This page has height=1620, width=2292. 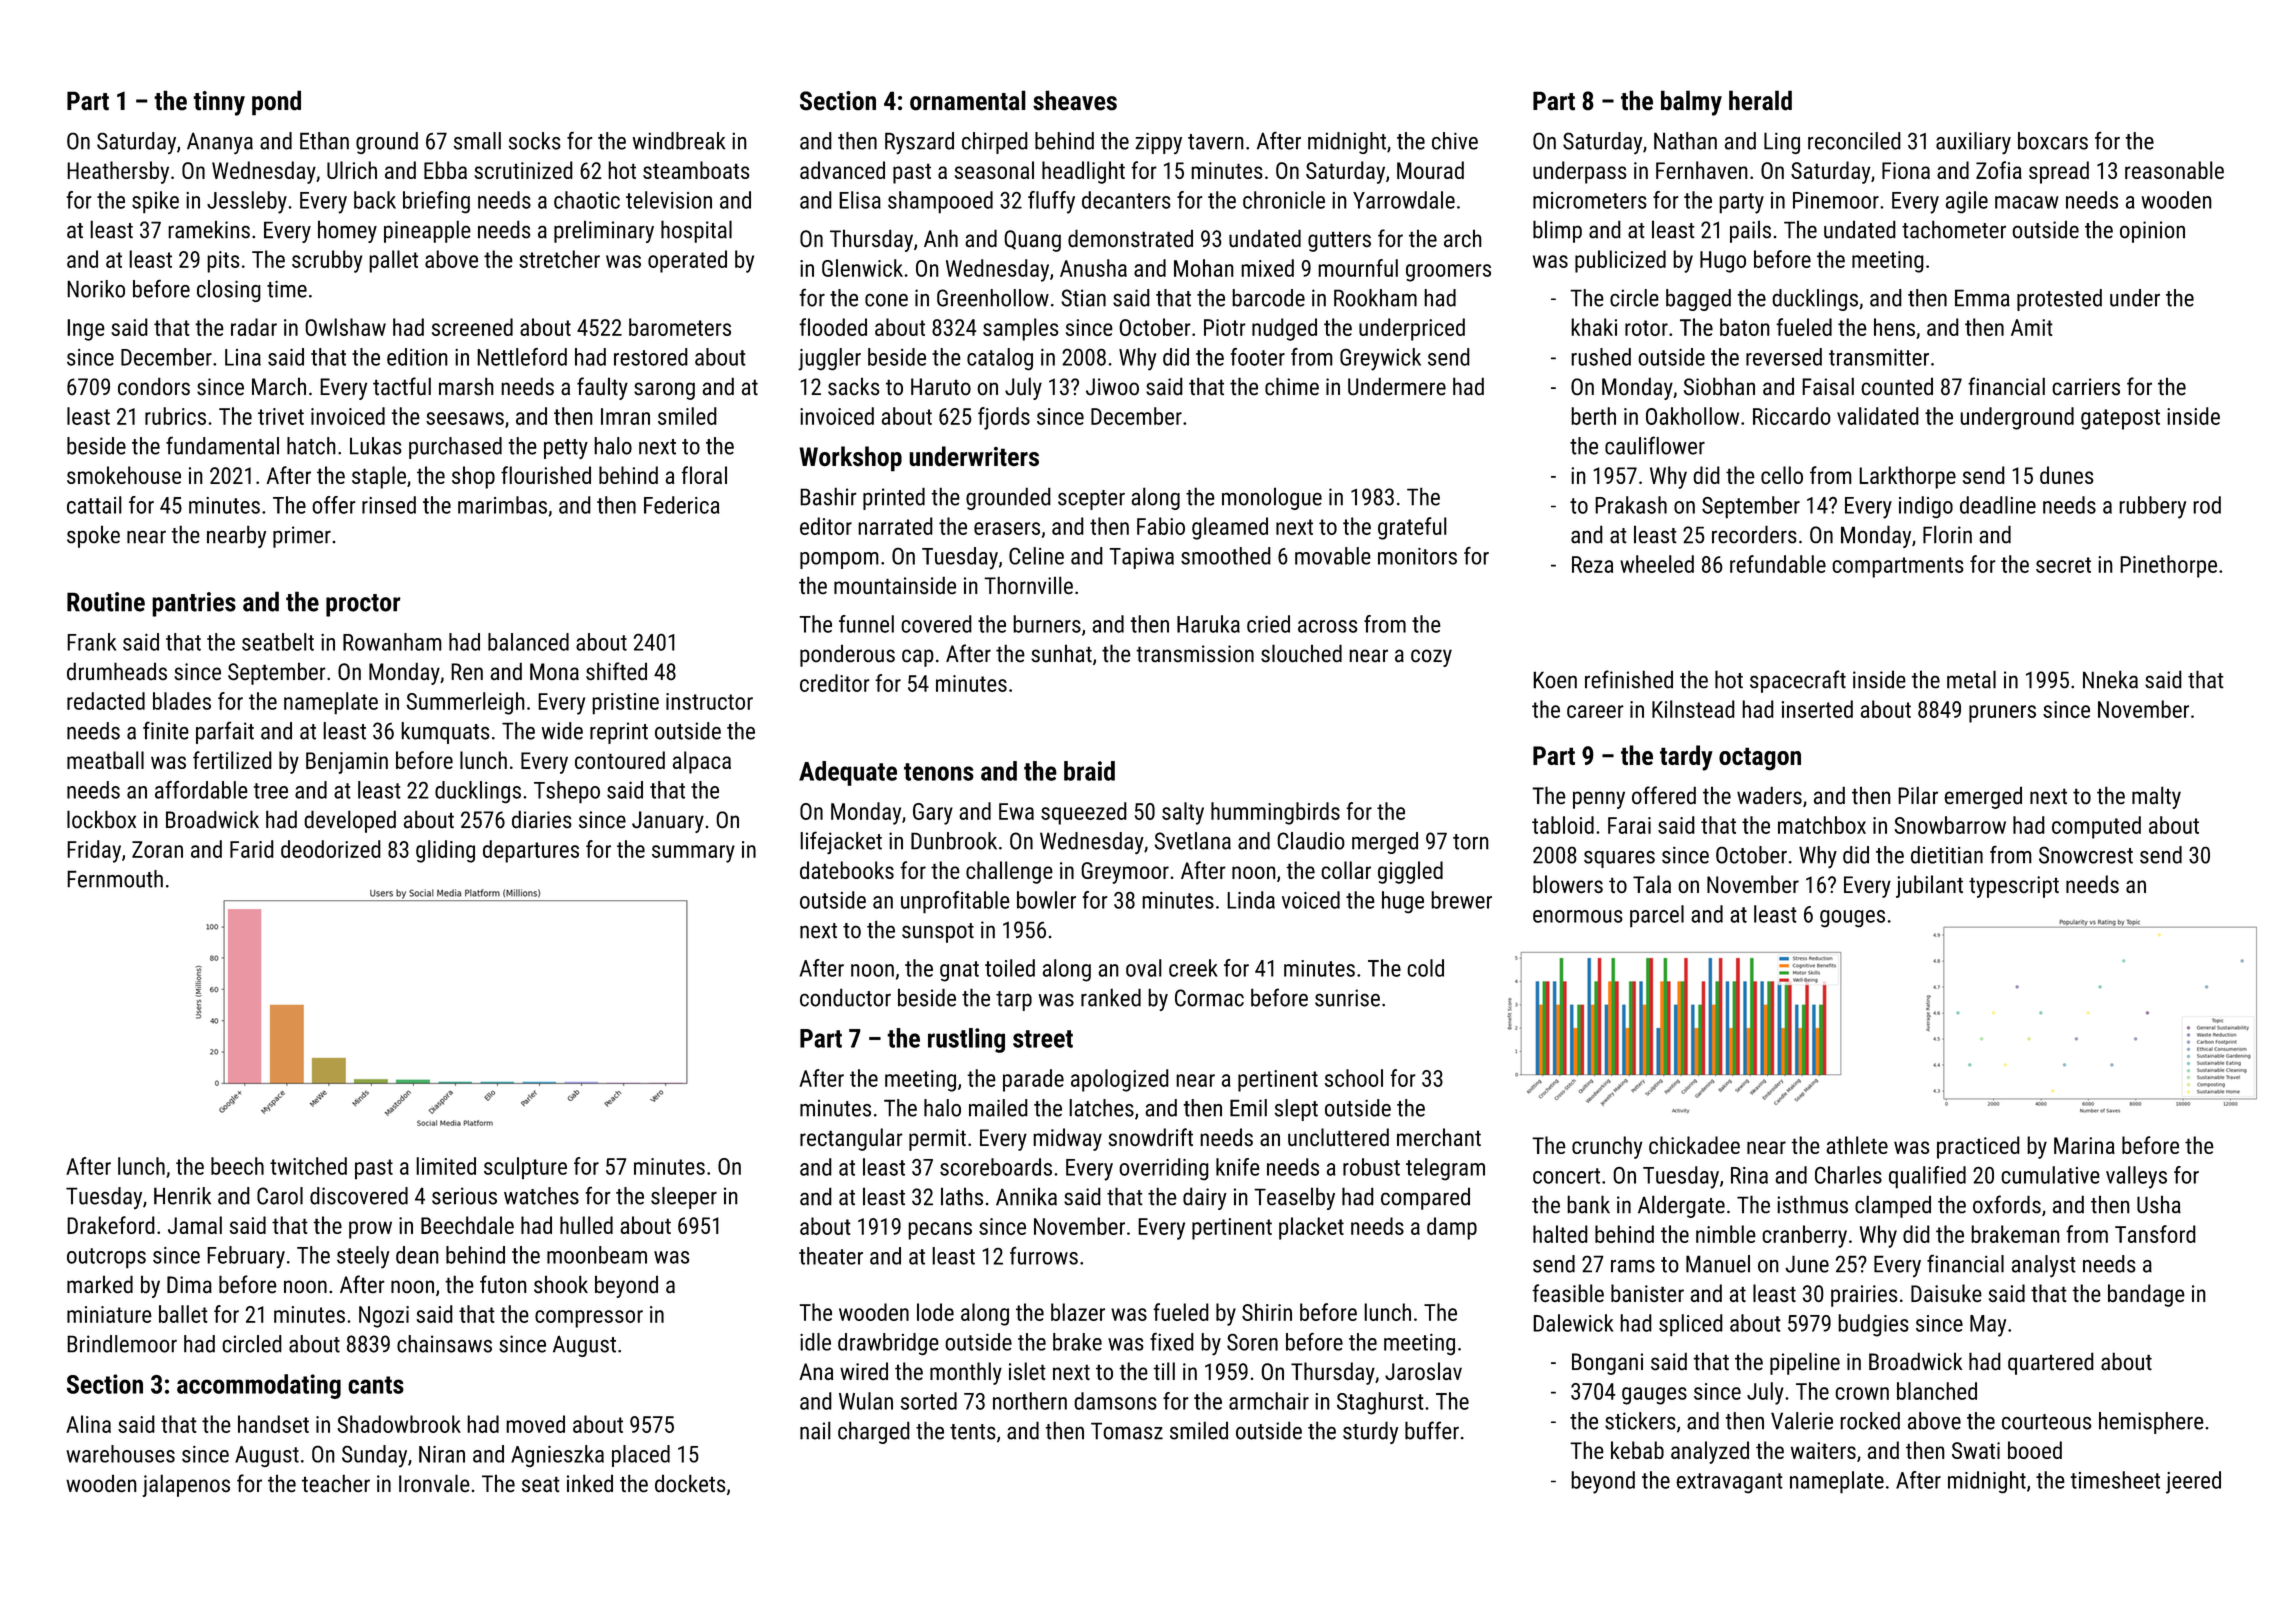 I want to click on sheaves, so click(x=1075, y=100).
